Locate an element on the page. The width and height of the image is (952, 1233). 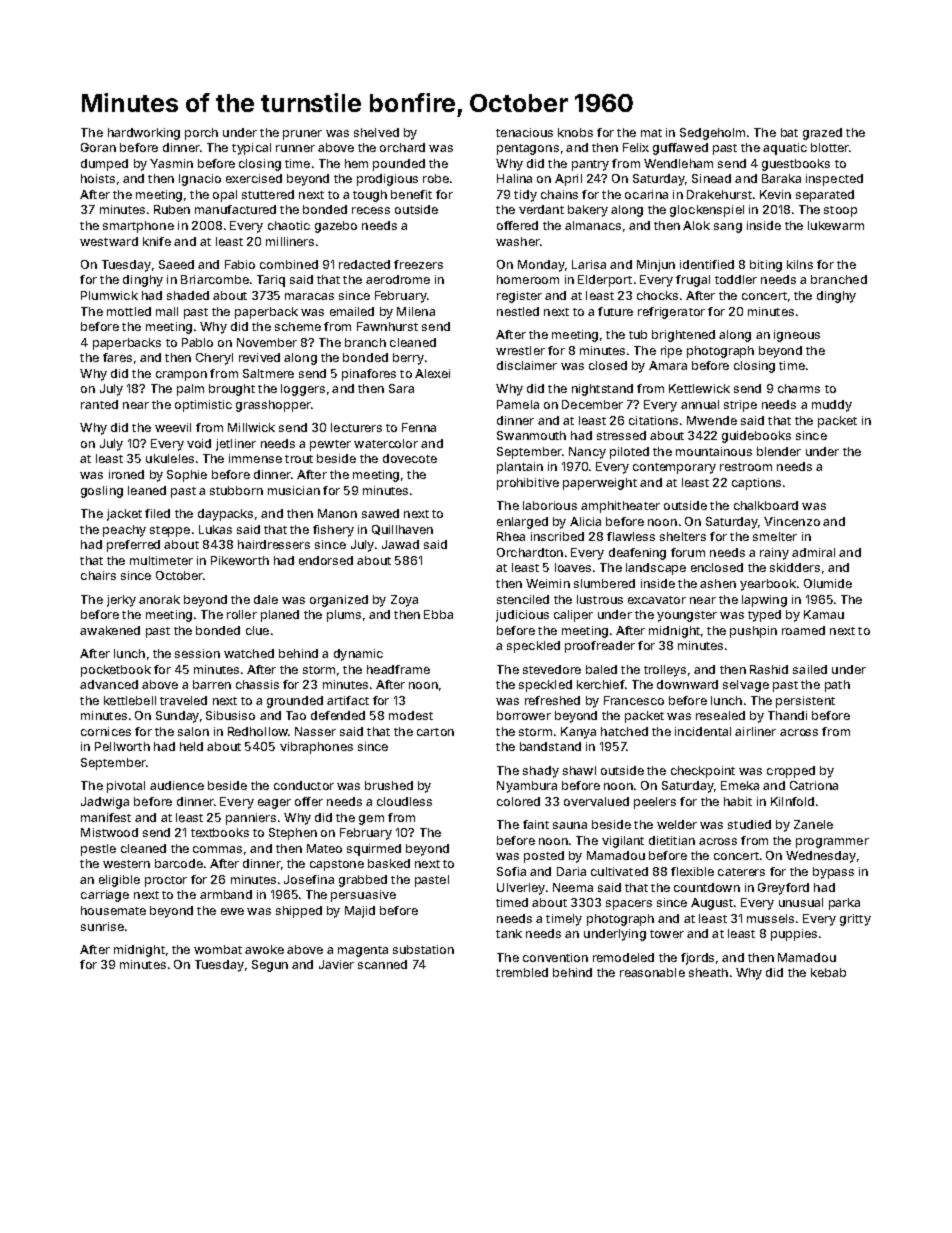
Pamela is located at coordinates (518, 404).
